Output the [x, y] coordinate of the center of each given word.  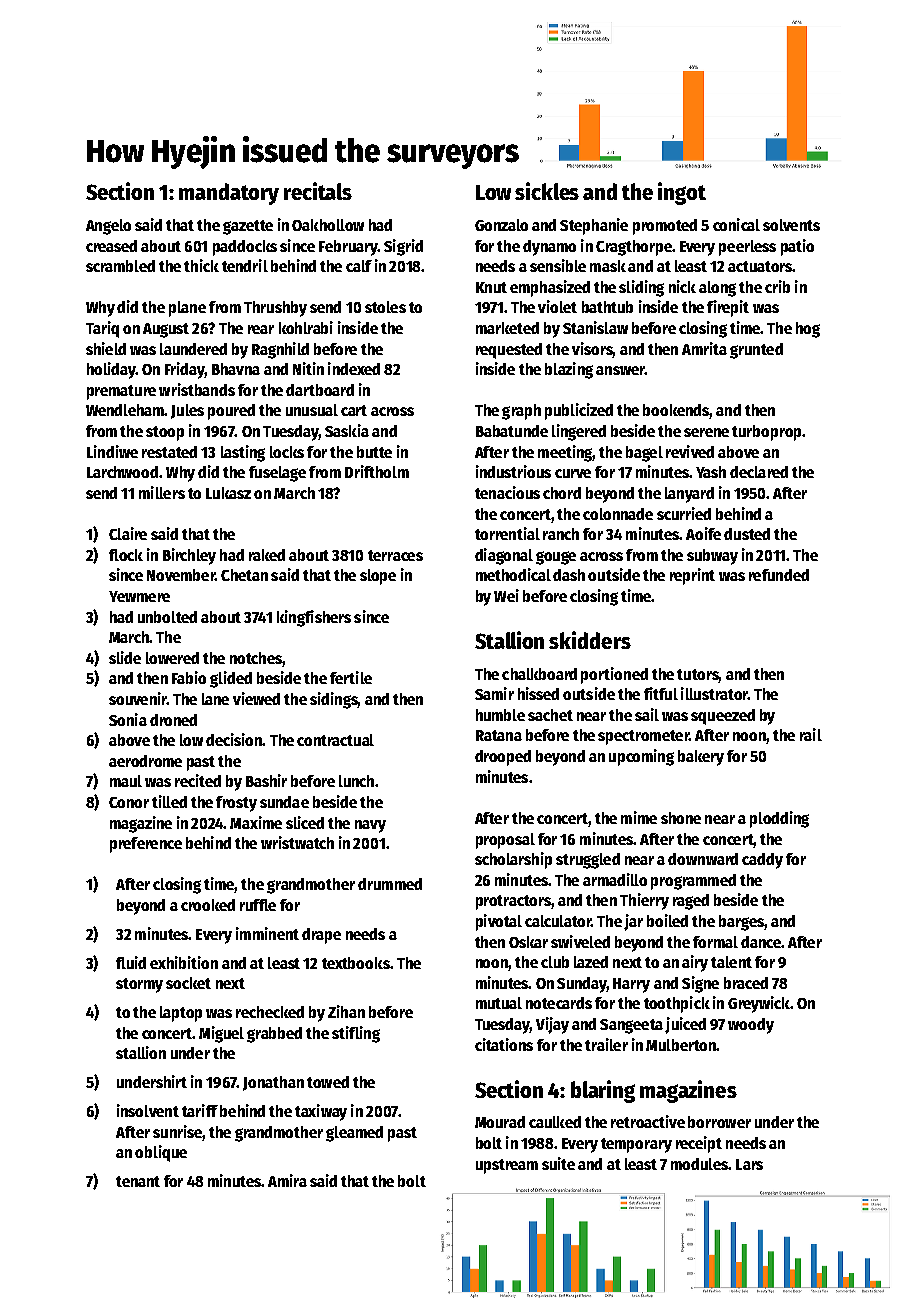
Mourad [500, 1122]
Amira [287, 1180]
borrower [719, 1122]
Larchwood [122, 472]
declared [759, 472]
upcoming [641, 757]
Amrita [704, 348]
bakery [701, 758]
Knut [491, 287]
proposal [505, 841]
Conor [129, 802]
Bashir [266, 780]
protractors [513, 902]
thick [201, 265]
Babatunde [512, 431]
